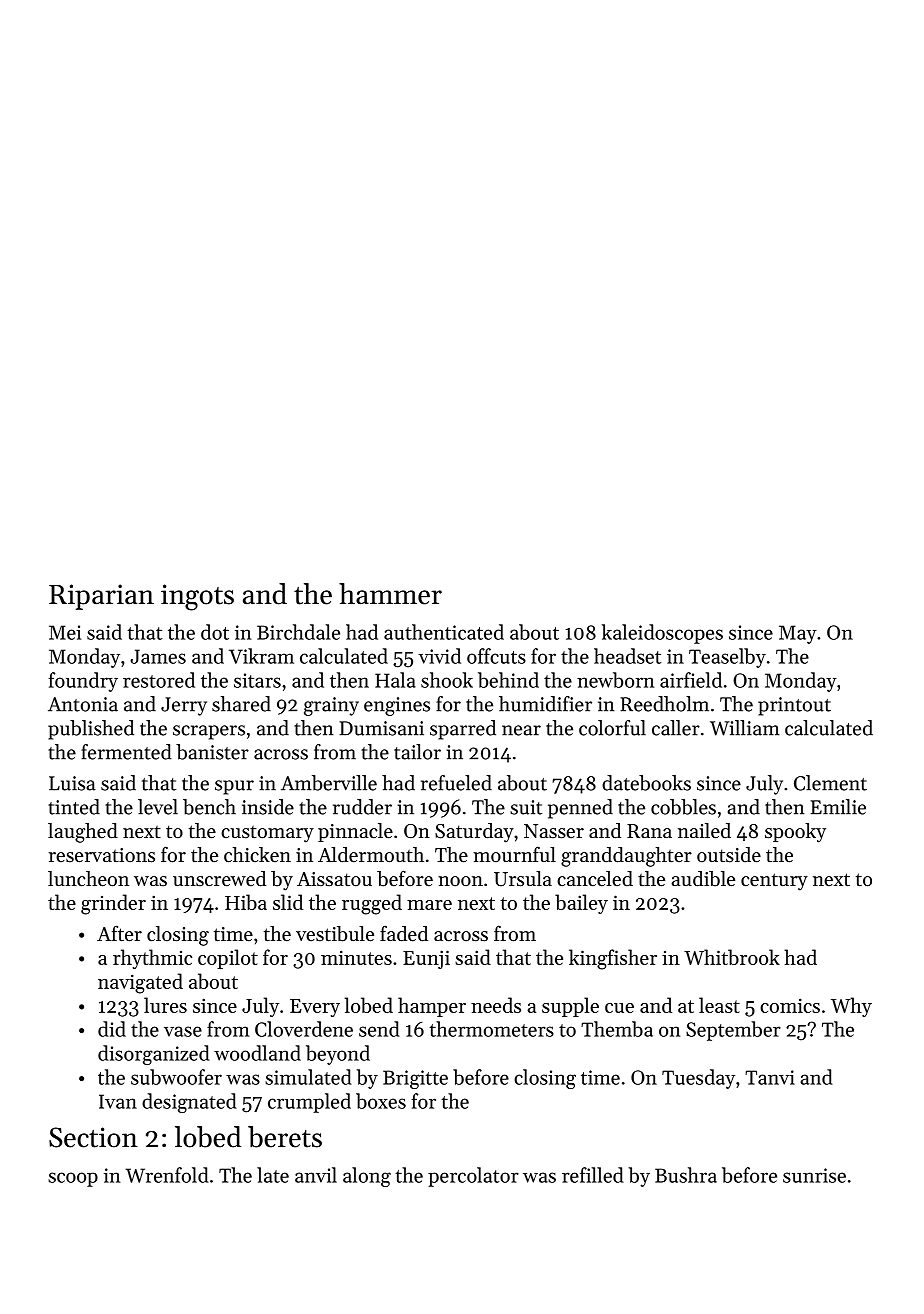 Image resolution: width=924 pixels, height=1314 pixels. I want to click on hammer, so click(390, 594).
